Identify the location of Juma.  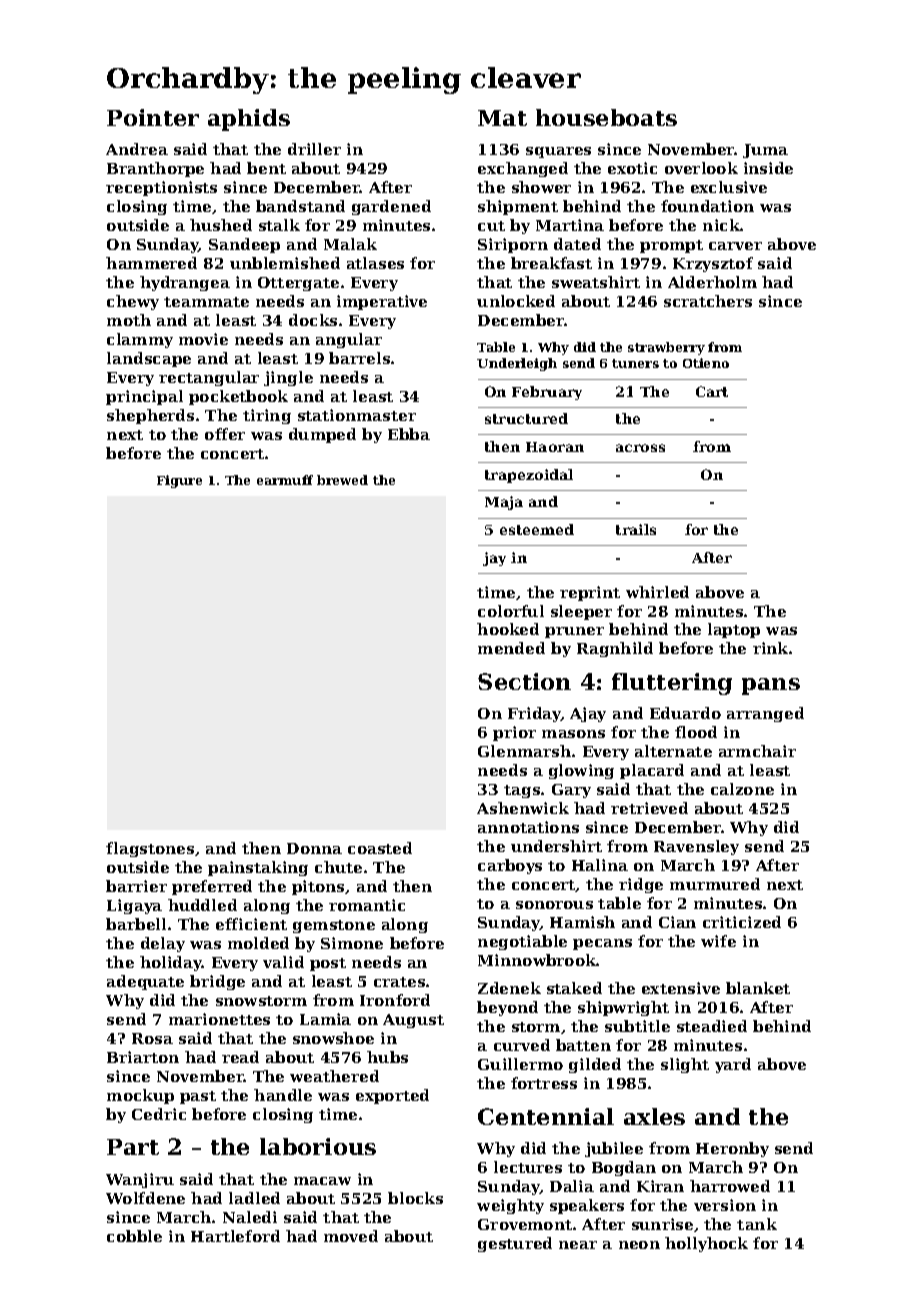
(765, 151).
